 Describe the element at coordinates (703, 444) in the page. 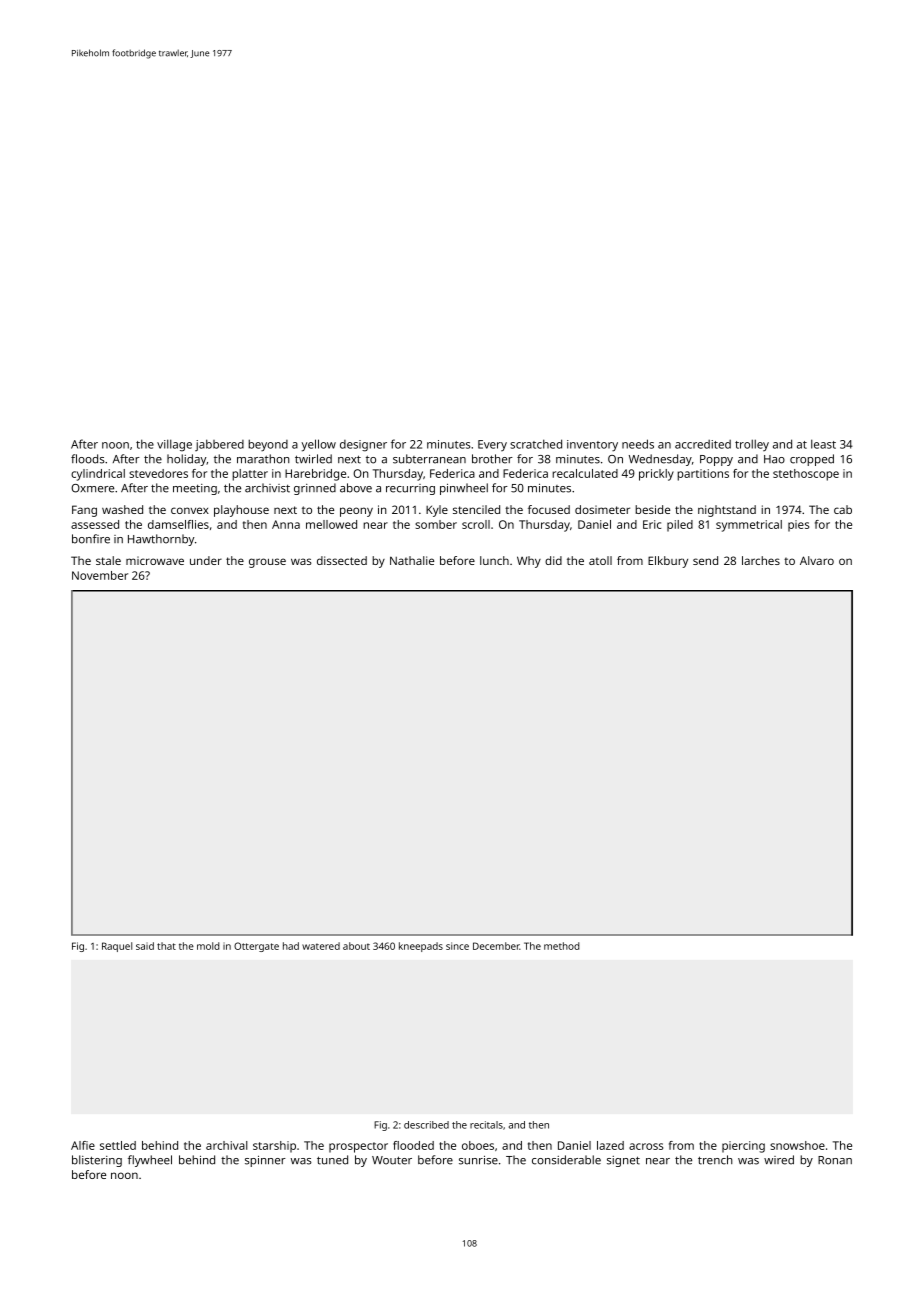

I see `accredited` at that location.
